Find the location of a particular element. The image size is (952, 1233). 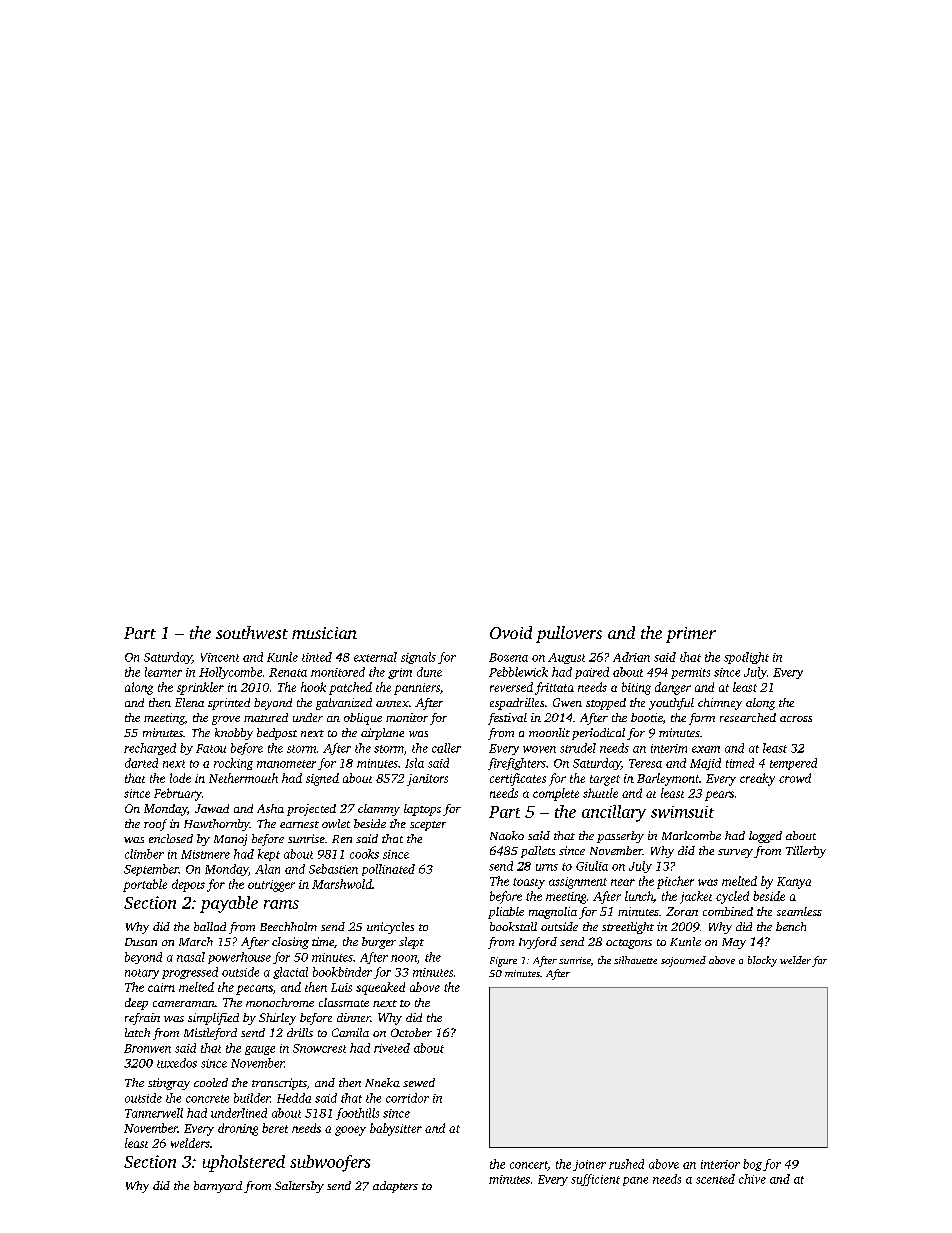

southwest is located at coordinates (252, 632).
